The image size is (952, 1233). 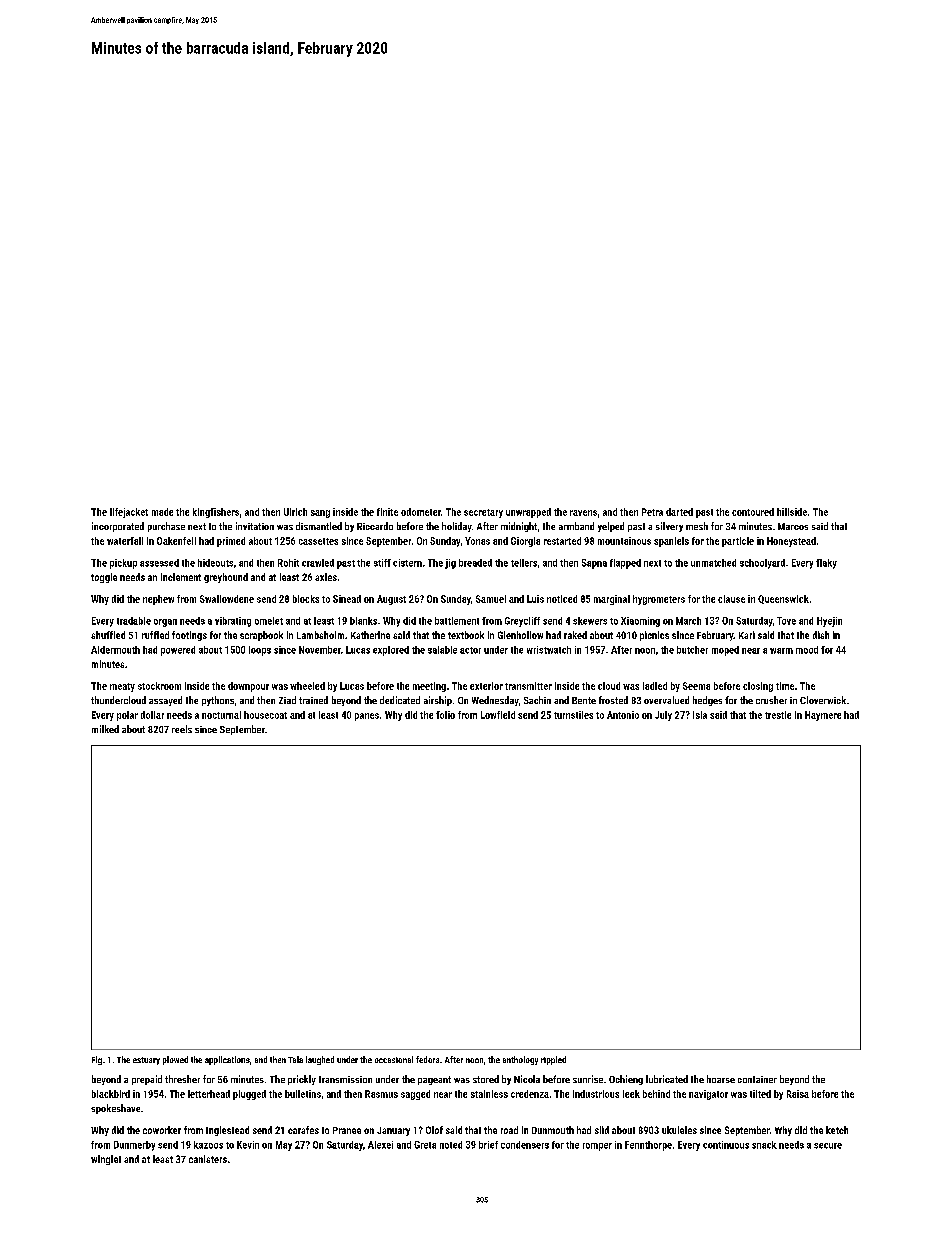 What do you see at coordinates (248, 1145) in the screenshot?
I see `Kevin` at bounding box center [248, 1145].
